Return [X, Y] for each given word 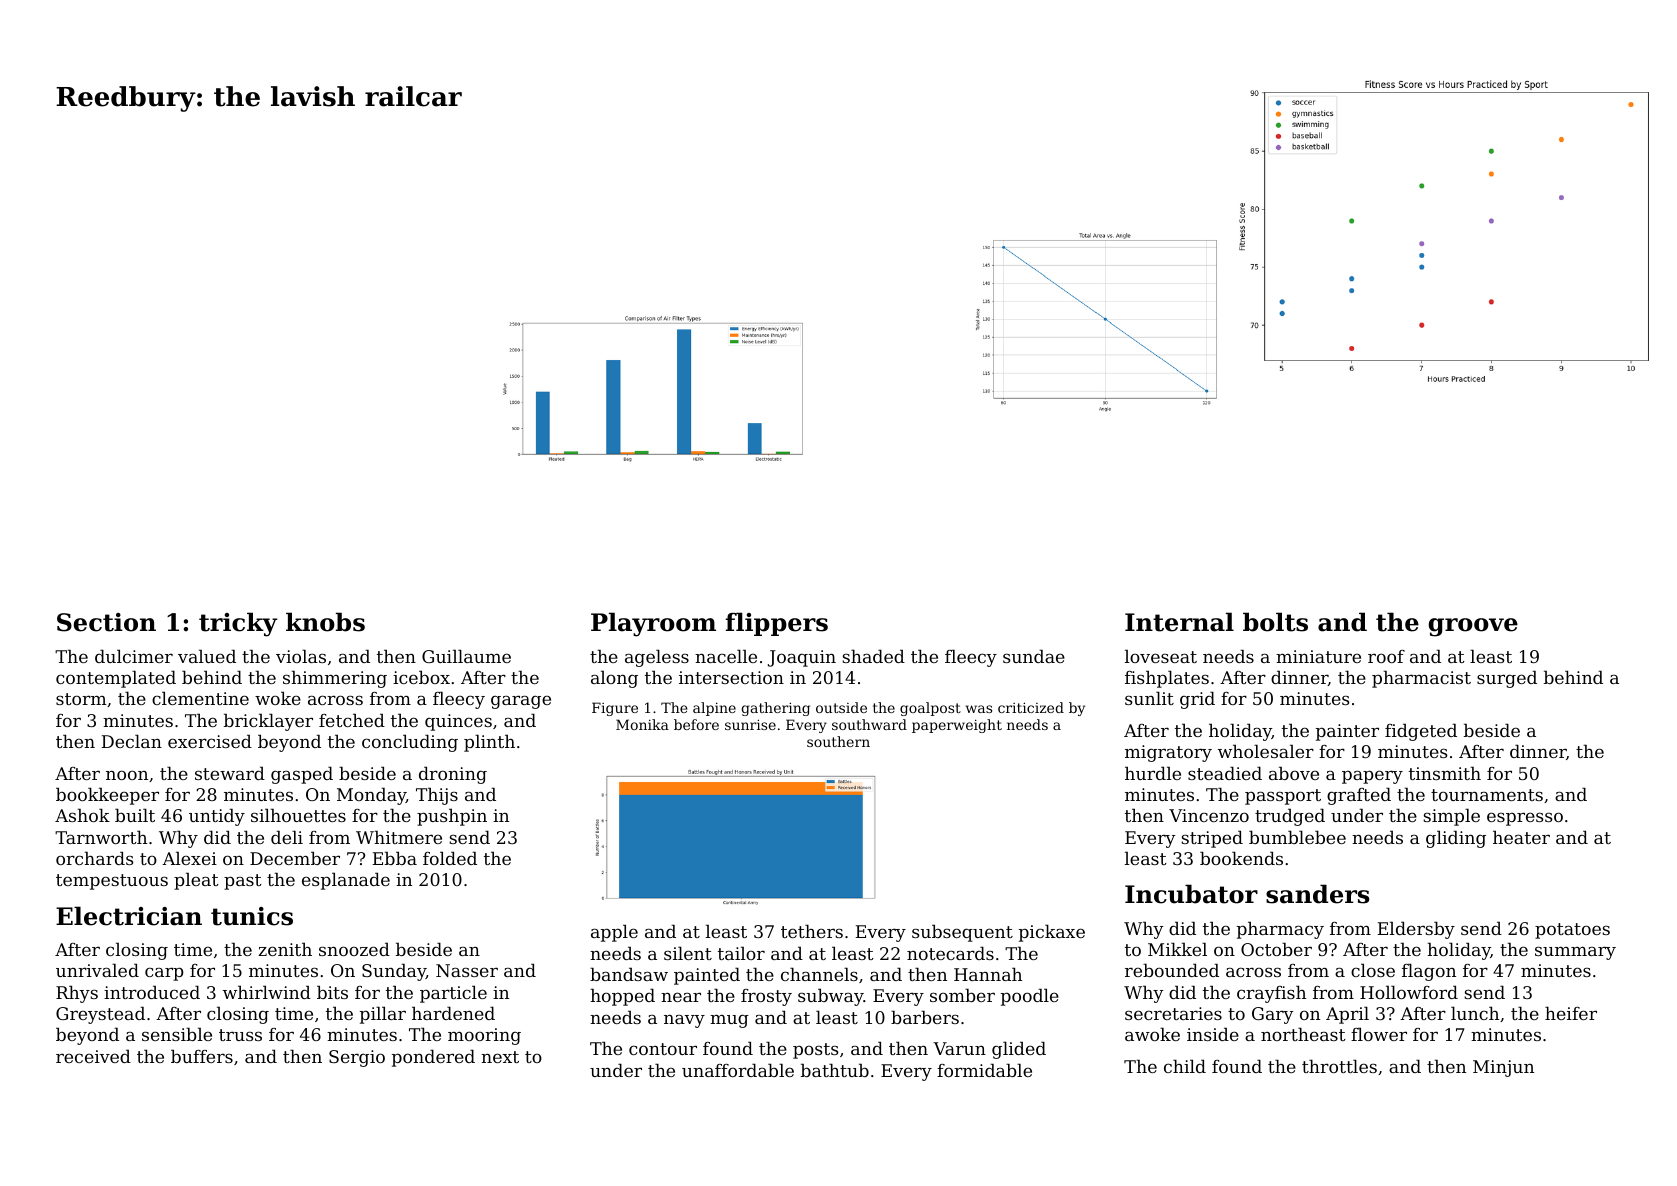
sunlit [1149, 698]
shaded [873, 656]
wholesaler [1266, 751]
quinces [458, 722]
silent [688, 953]
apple [614, 933]
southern [838, 741]
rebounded [1172, 970]
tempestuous [112, 882]
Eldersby [1416, 930]
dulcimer [134, 656]
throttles [1339, 1066]
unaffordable [738, 1070]
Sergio [357, 1058]
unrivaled [97, 970]
